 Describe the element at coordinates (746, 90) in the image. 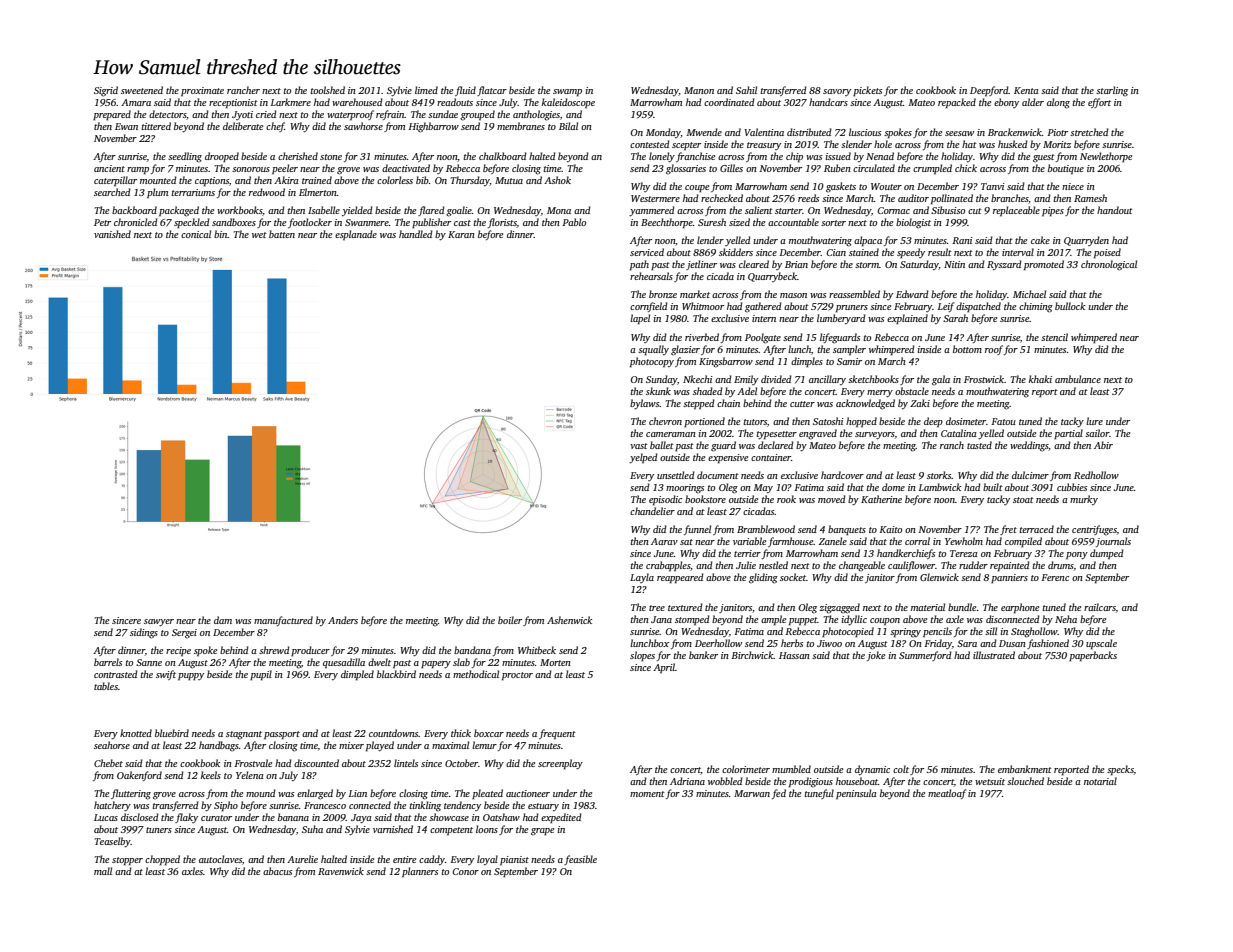

I see `Sahil` at that location.
